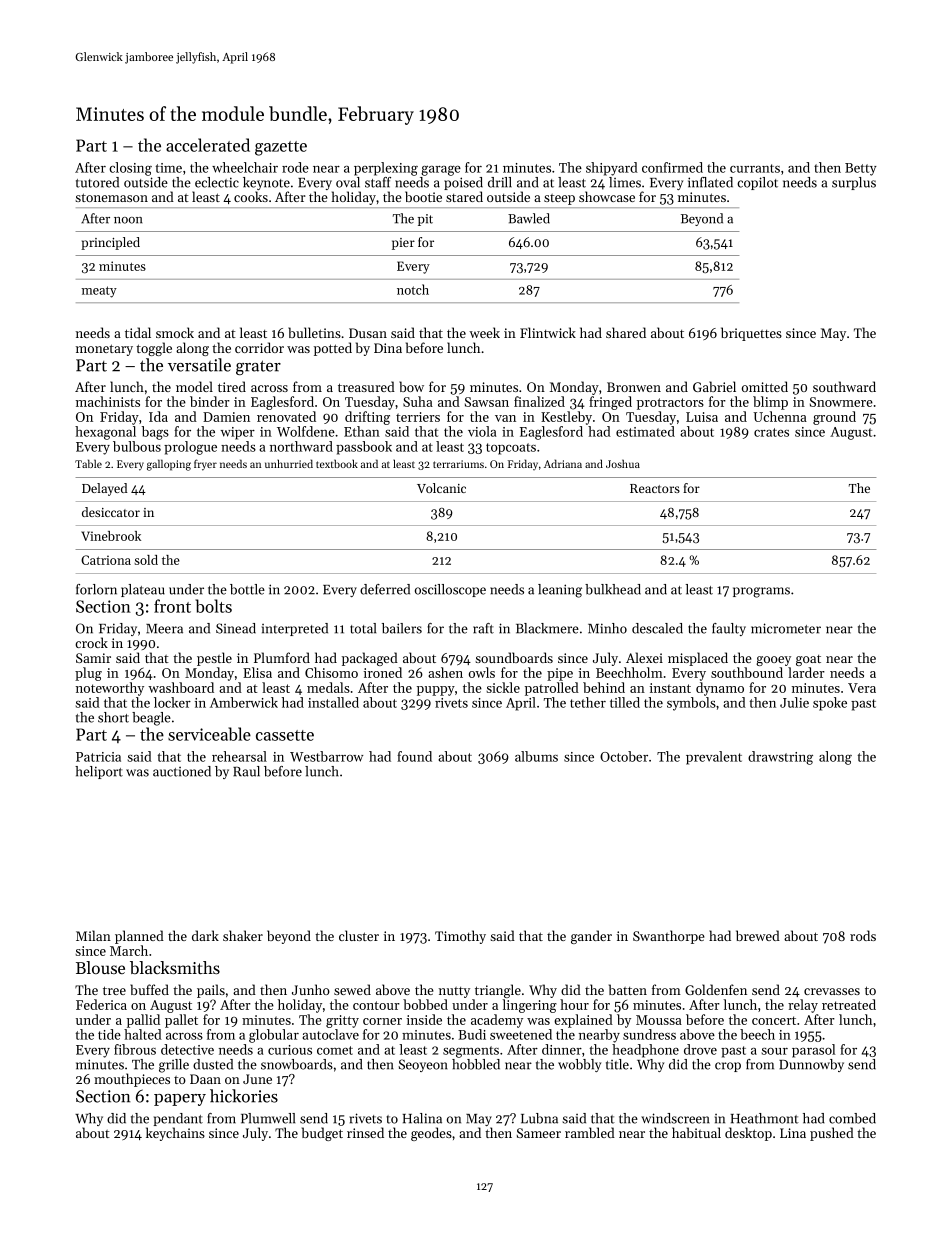 The height and width of the image is (1233, 952). Describe the element at coordinates (634, 387) in the image. I see `Bronwen` at that location.
